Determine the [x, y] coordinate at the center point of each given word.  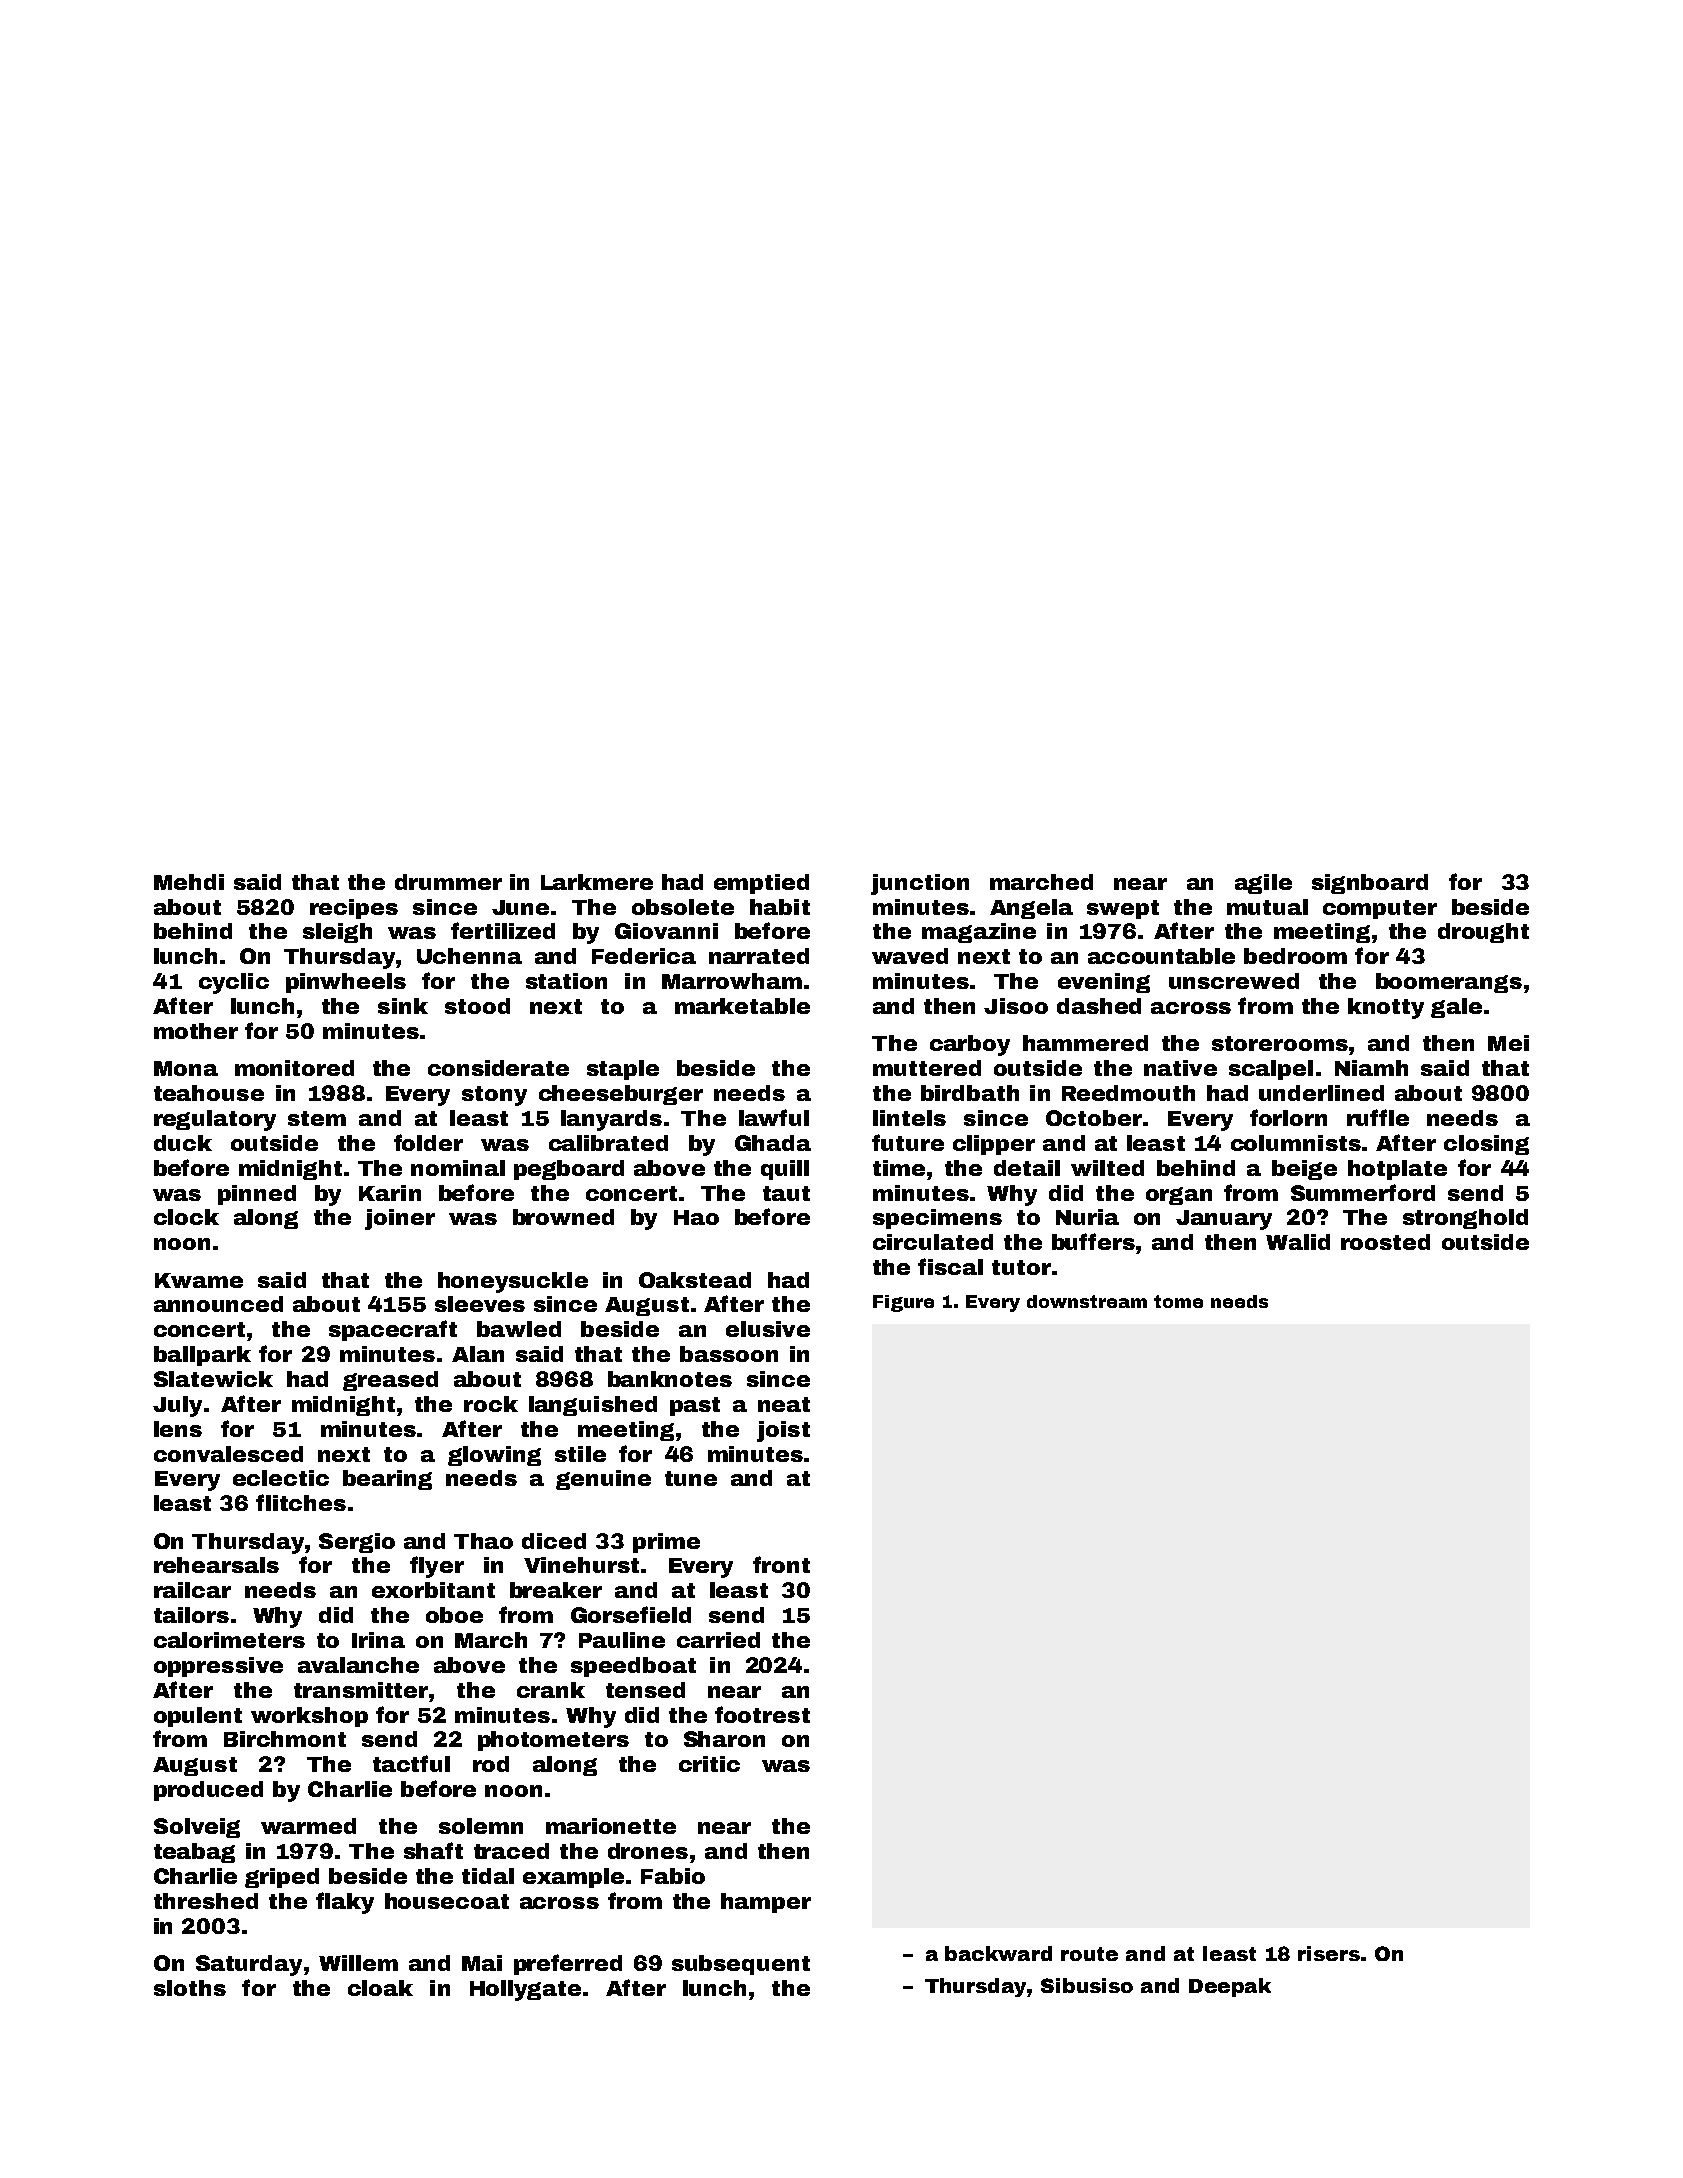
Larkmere [597, 882]
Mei [1508, 1043]
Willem [358, 1963]
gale [1456, 1008]
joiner [400, 1219]
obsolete [683, 907]
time [899, 1168]
